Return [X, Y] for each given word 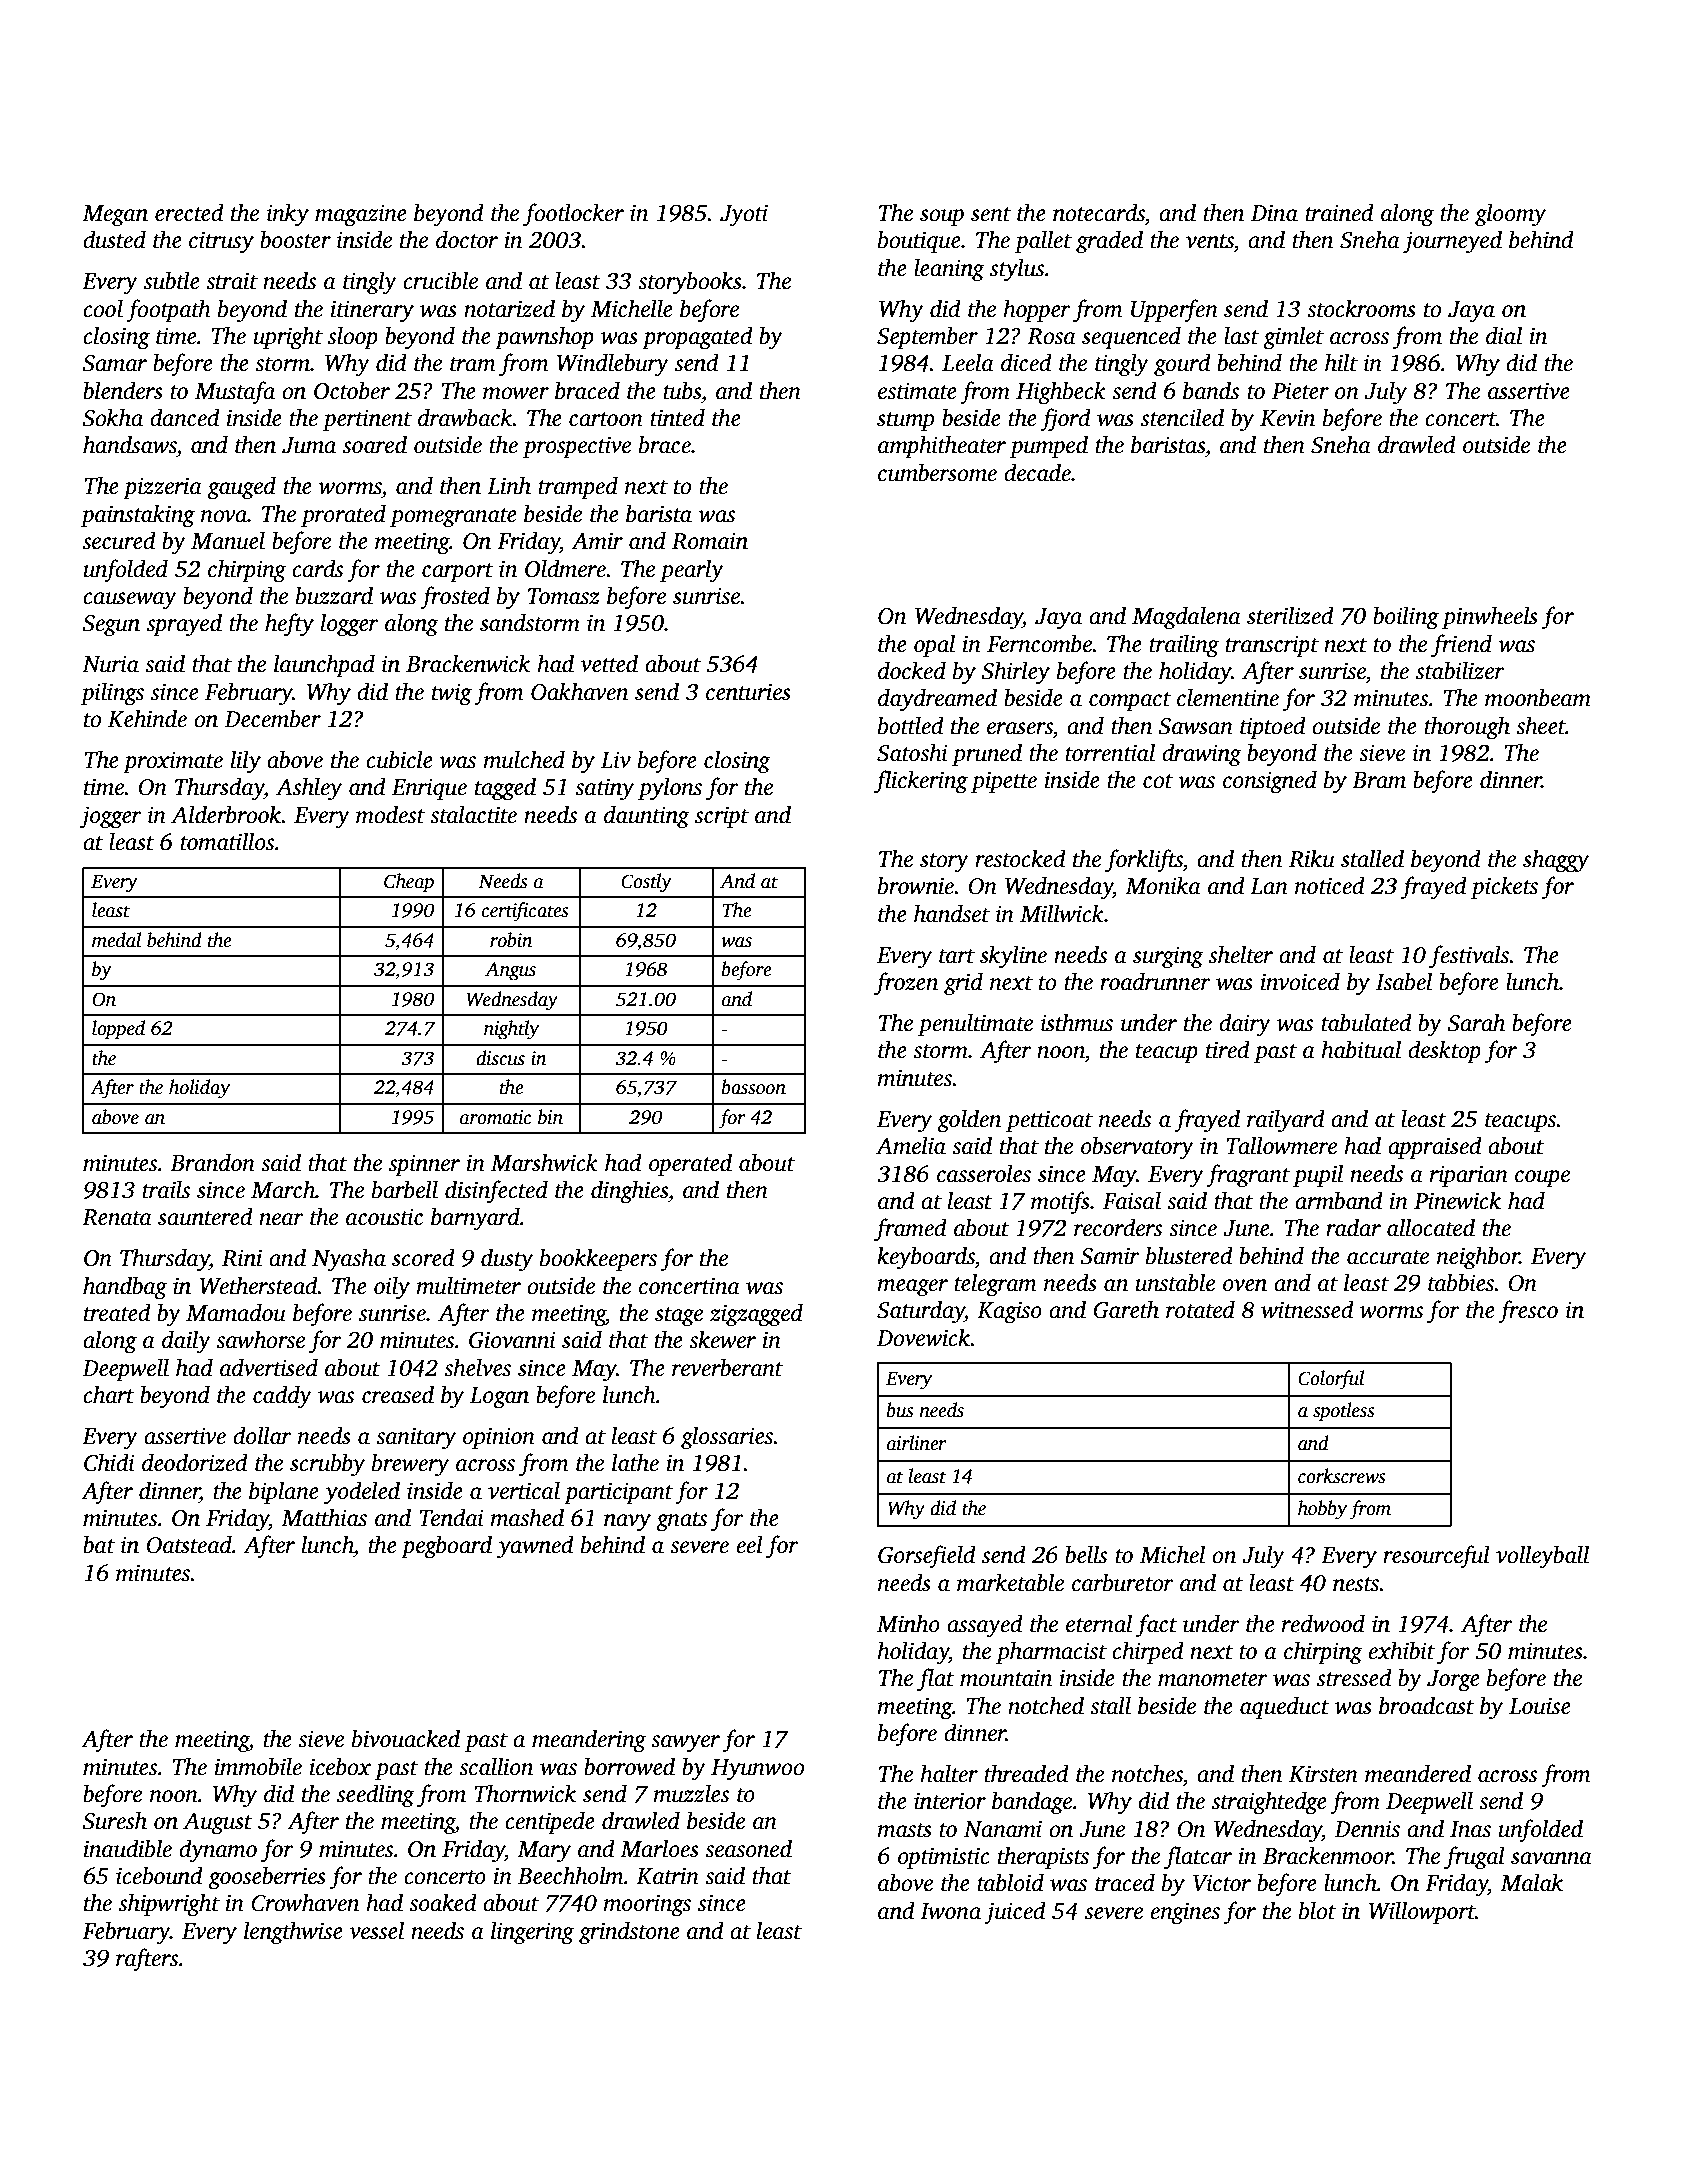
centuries [748, 692]
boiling [1406, 618]
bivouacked [406, 1738]
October [352, 390]
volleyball [1542, 1557]
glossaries [727, 1438]
